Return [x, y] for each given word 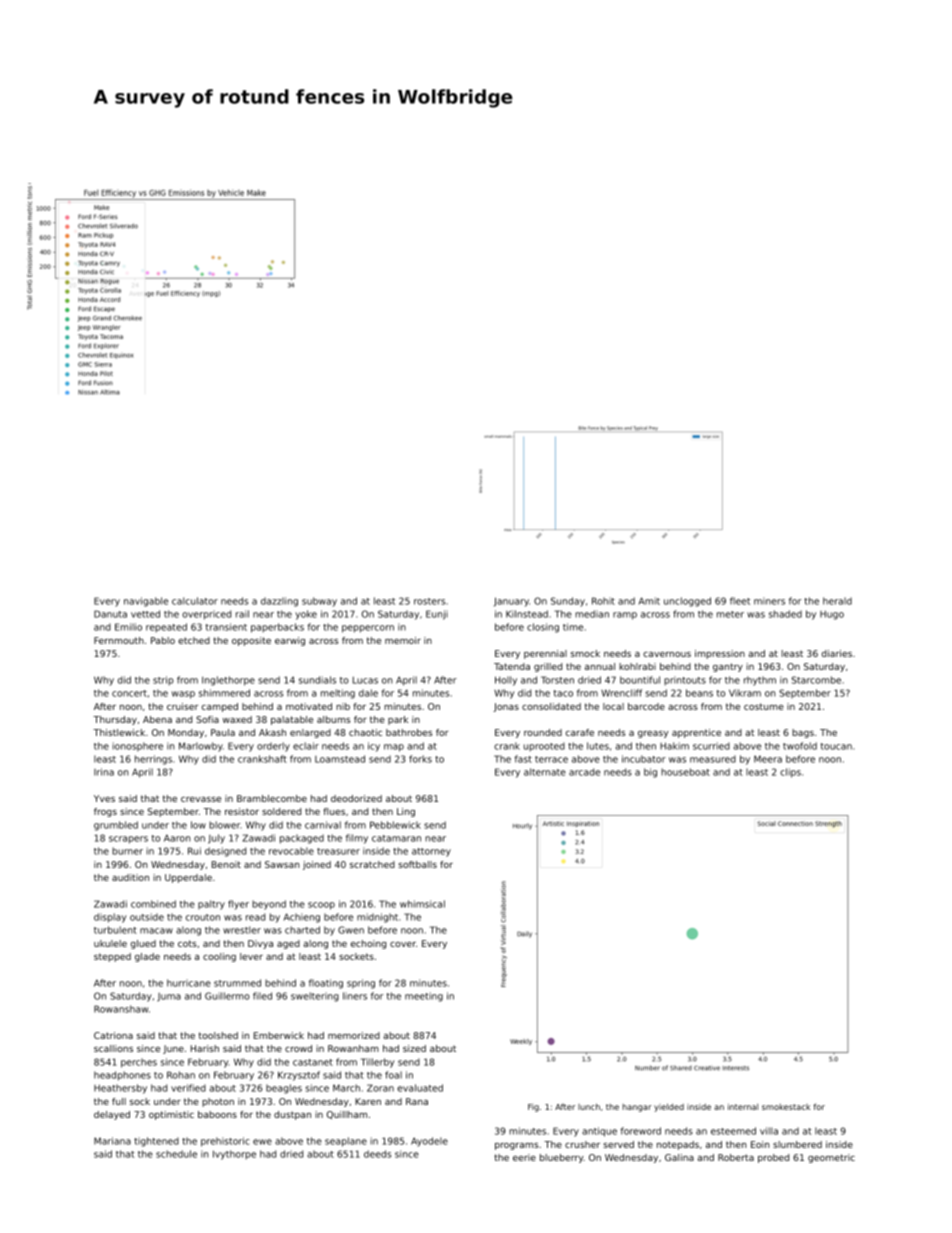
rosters [429, 601]
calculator [195, 601]
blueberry [562, 1158]
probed [773, 1158]
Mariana [112, 1141]
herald [837, 601]
